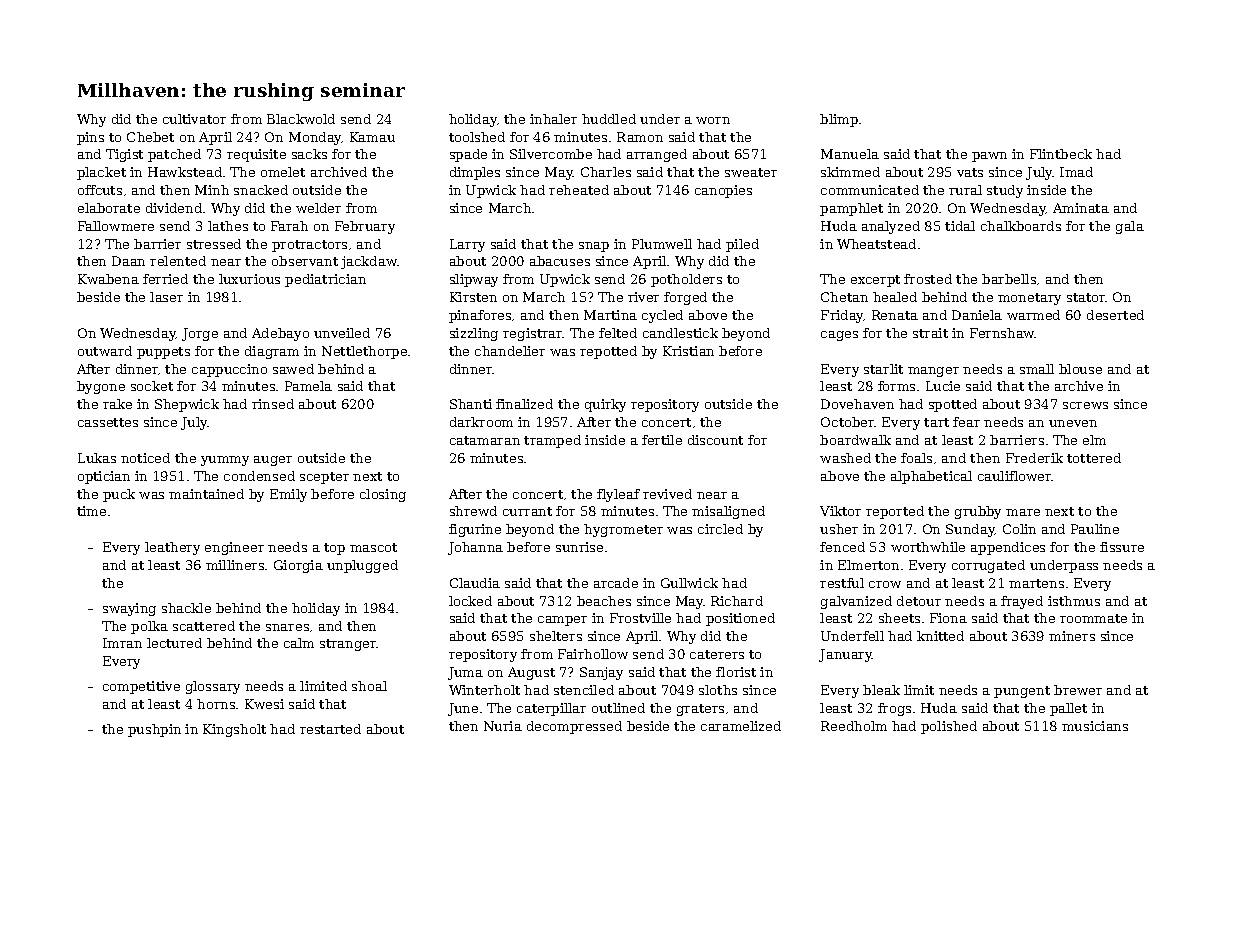 The image size is (1233, 952). I want to click on blimp, so click(839, 120).
